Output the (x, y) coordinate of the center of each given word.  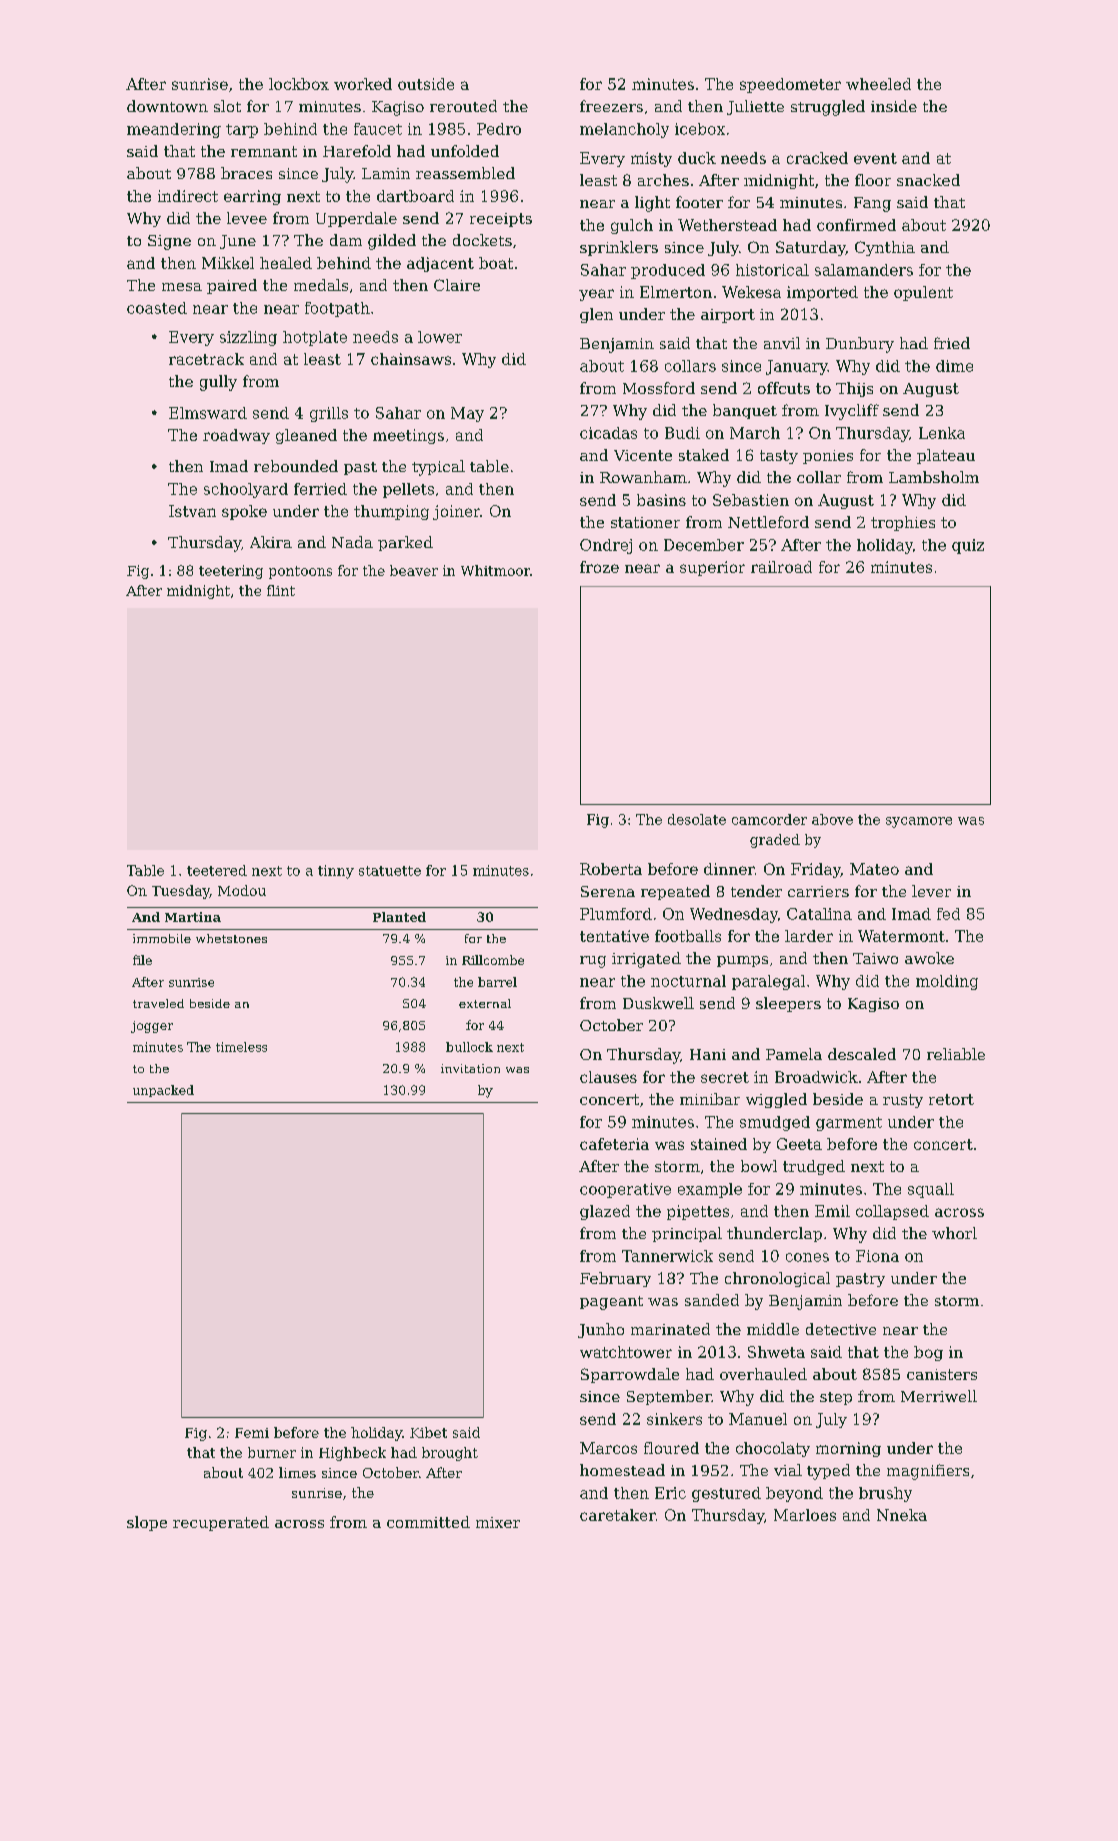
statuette (390, 871)
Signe (169, 242)
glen (596, 315)
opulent (923, 293)
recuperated (221, 1523)
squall (931, 1190)
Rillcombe (493, 960)
